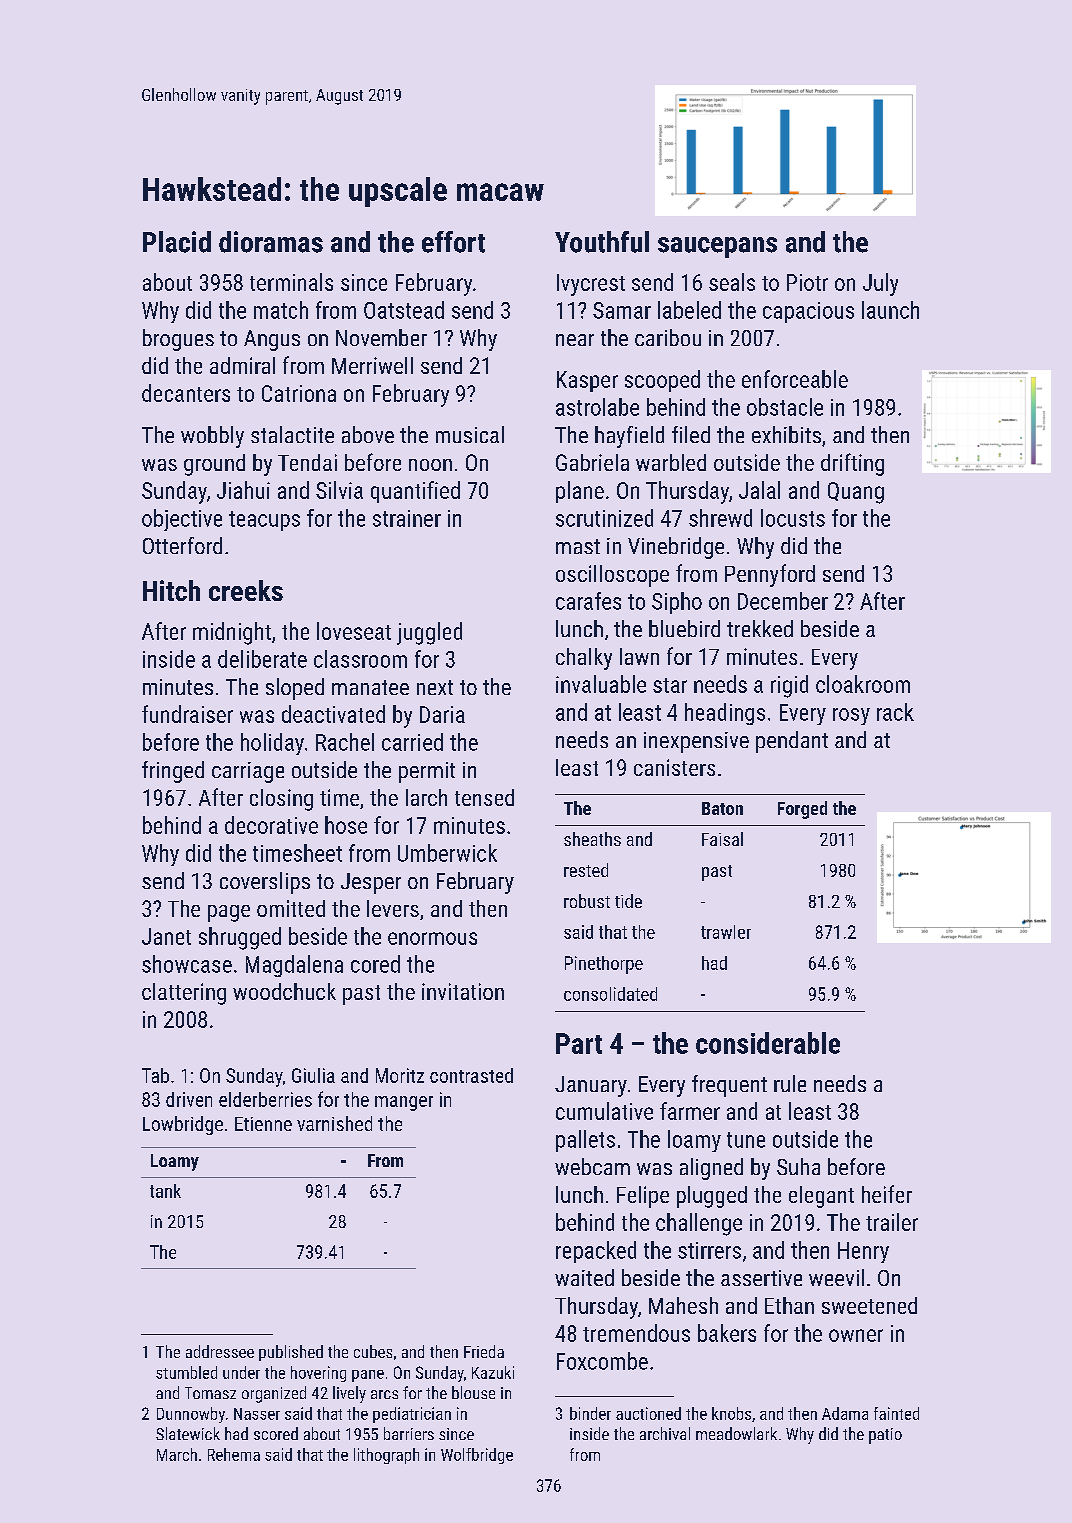 The height and width of the image is (1523, 1072). Describe the element at coordinates (798, 1166) in the image. I see `Suha` at that location.
